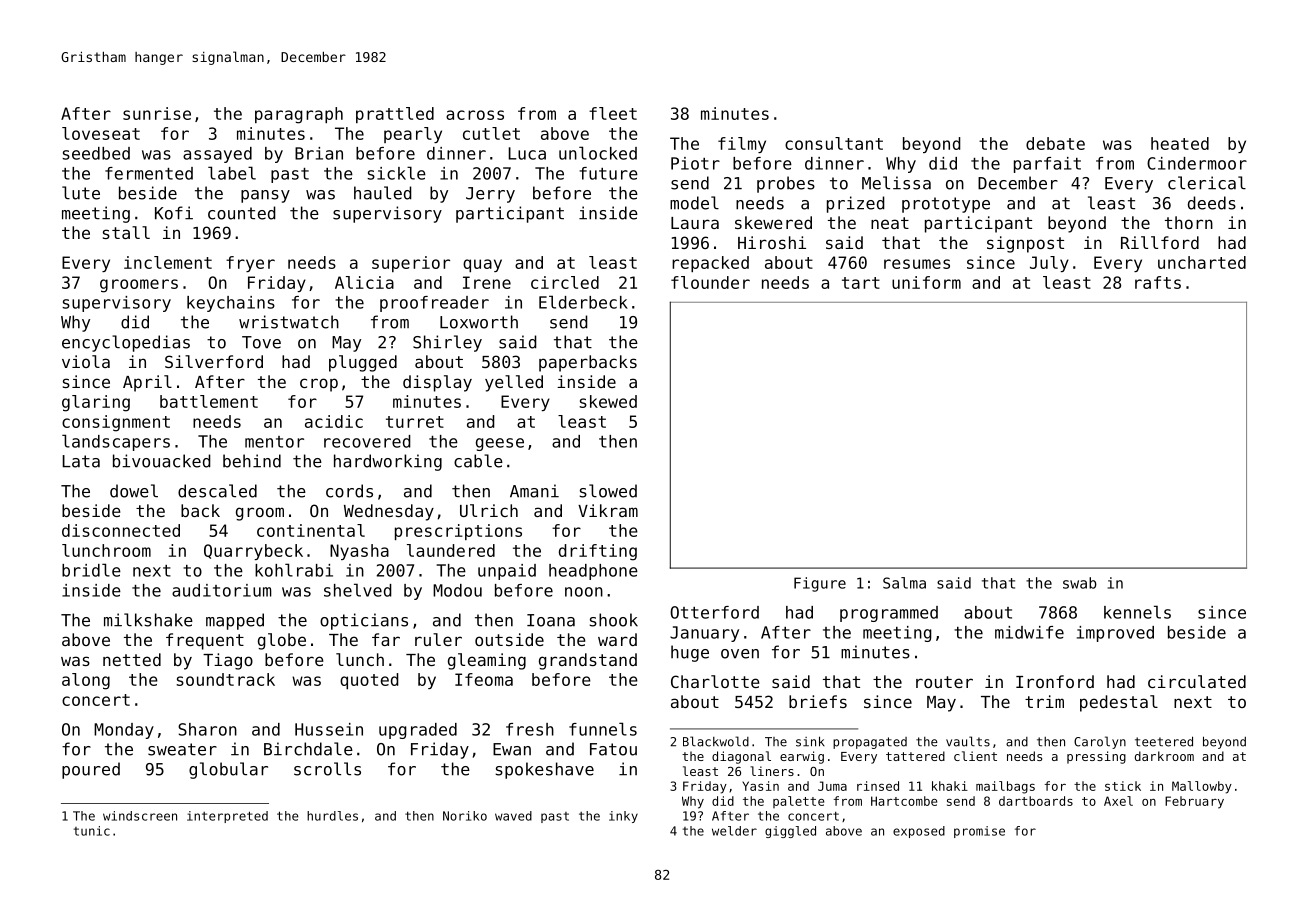  What do you see at coordinates (773, 222) in the document?
I see `skewered` at bounding box center [773, 222].
